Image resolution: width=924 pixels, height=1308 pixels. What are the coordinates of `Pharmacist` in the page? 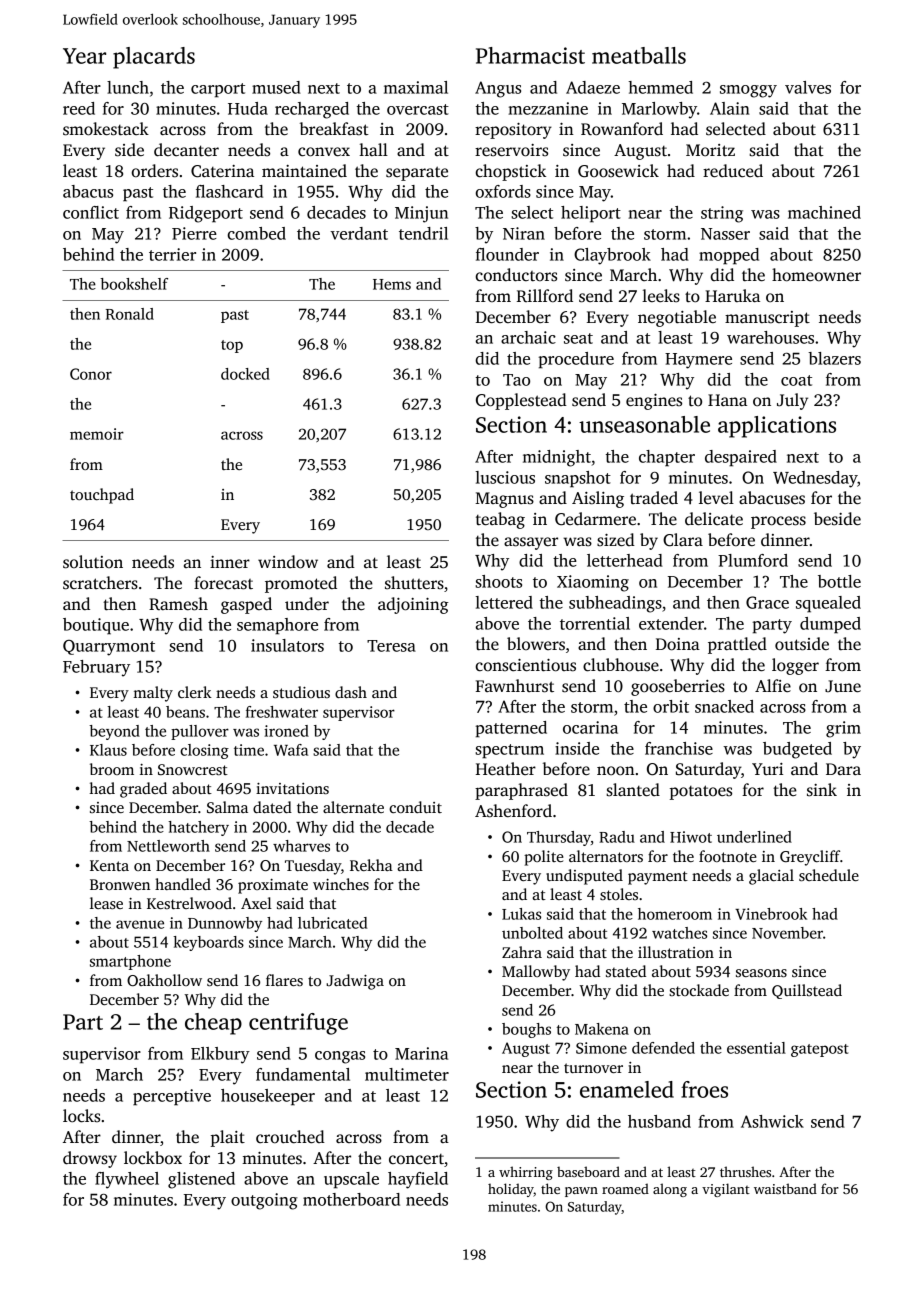 It's located at (530, 55).
